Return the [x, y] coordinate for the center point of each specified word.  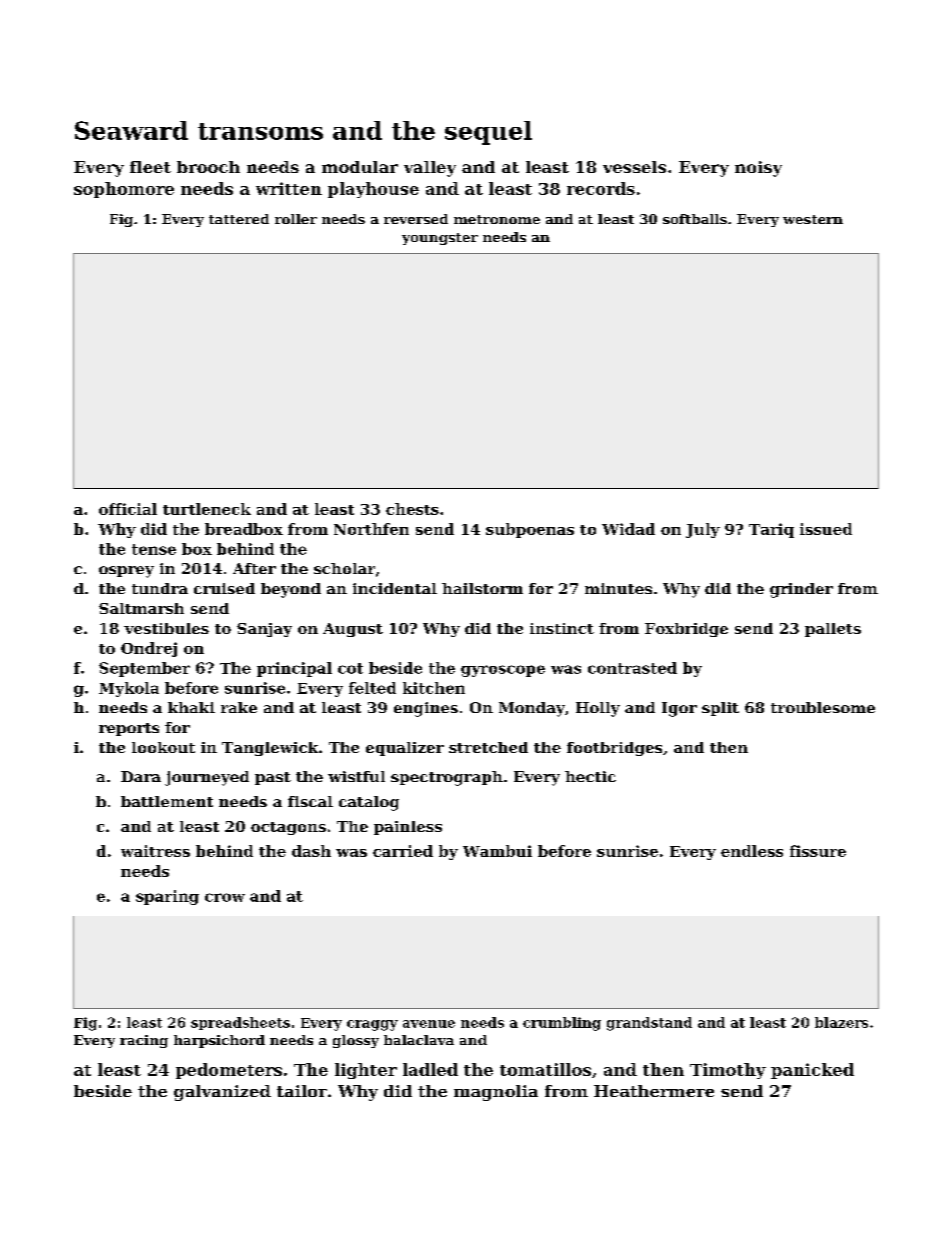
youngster [440, 239]
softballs [695, 219]
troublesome [823, 707]
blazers [841, 1022]
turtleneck [207, 509]
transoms [260, 131]
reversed [416, 219]
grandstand [649, 1024]
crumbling [562, 1024]
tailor [302, 1091]
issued [826, 529]
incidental [395, 588]
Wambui [497, 851]
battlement [167, 801]
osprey [126, 572]
